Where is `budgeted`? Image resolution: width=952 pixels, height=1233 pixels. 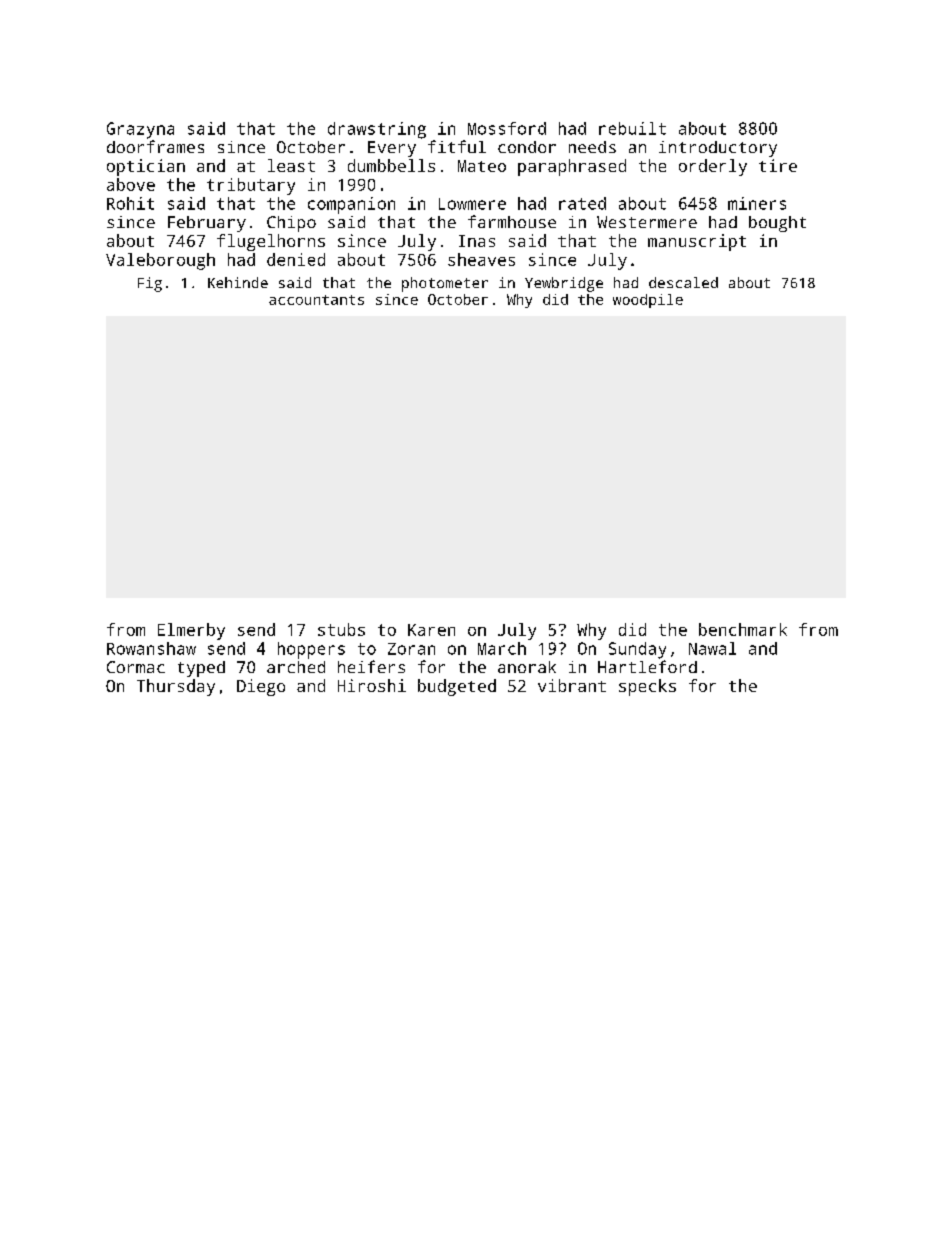
budgeted is located at coordinates (457, 687).
